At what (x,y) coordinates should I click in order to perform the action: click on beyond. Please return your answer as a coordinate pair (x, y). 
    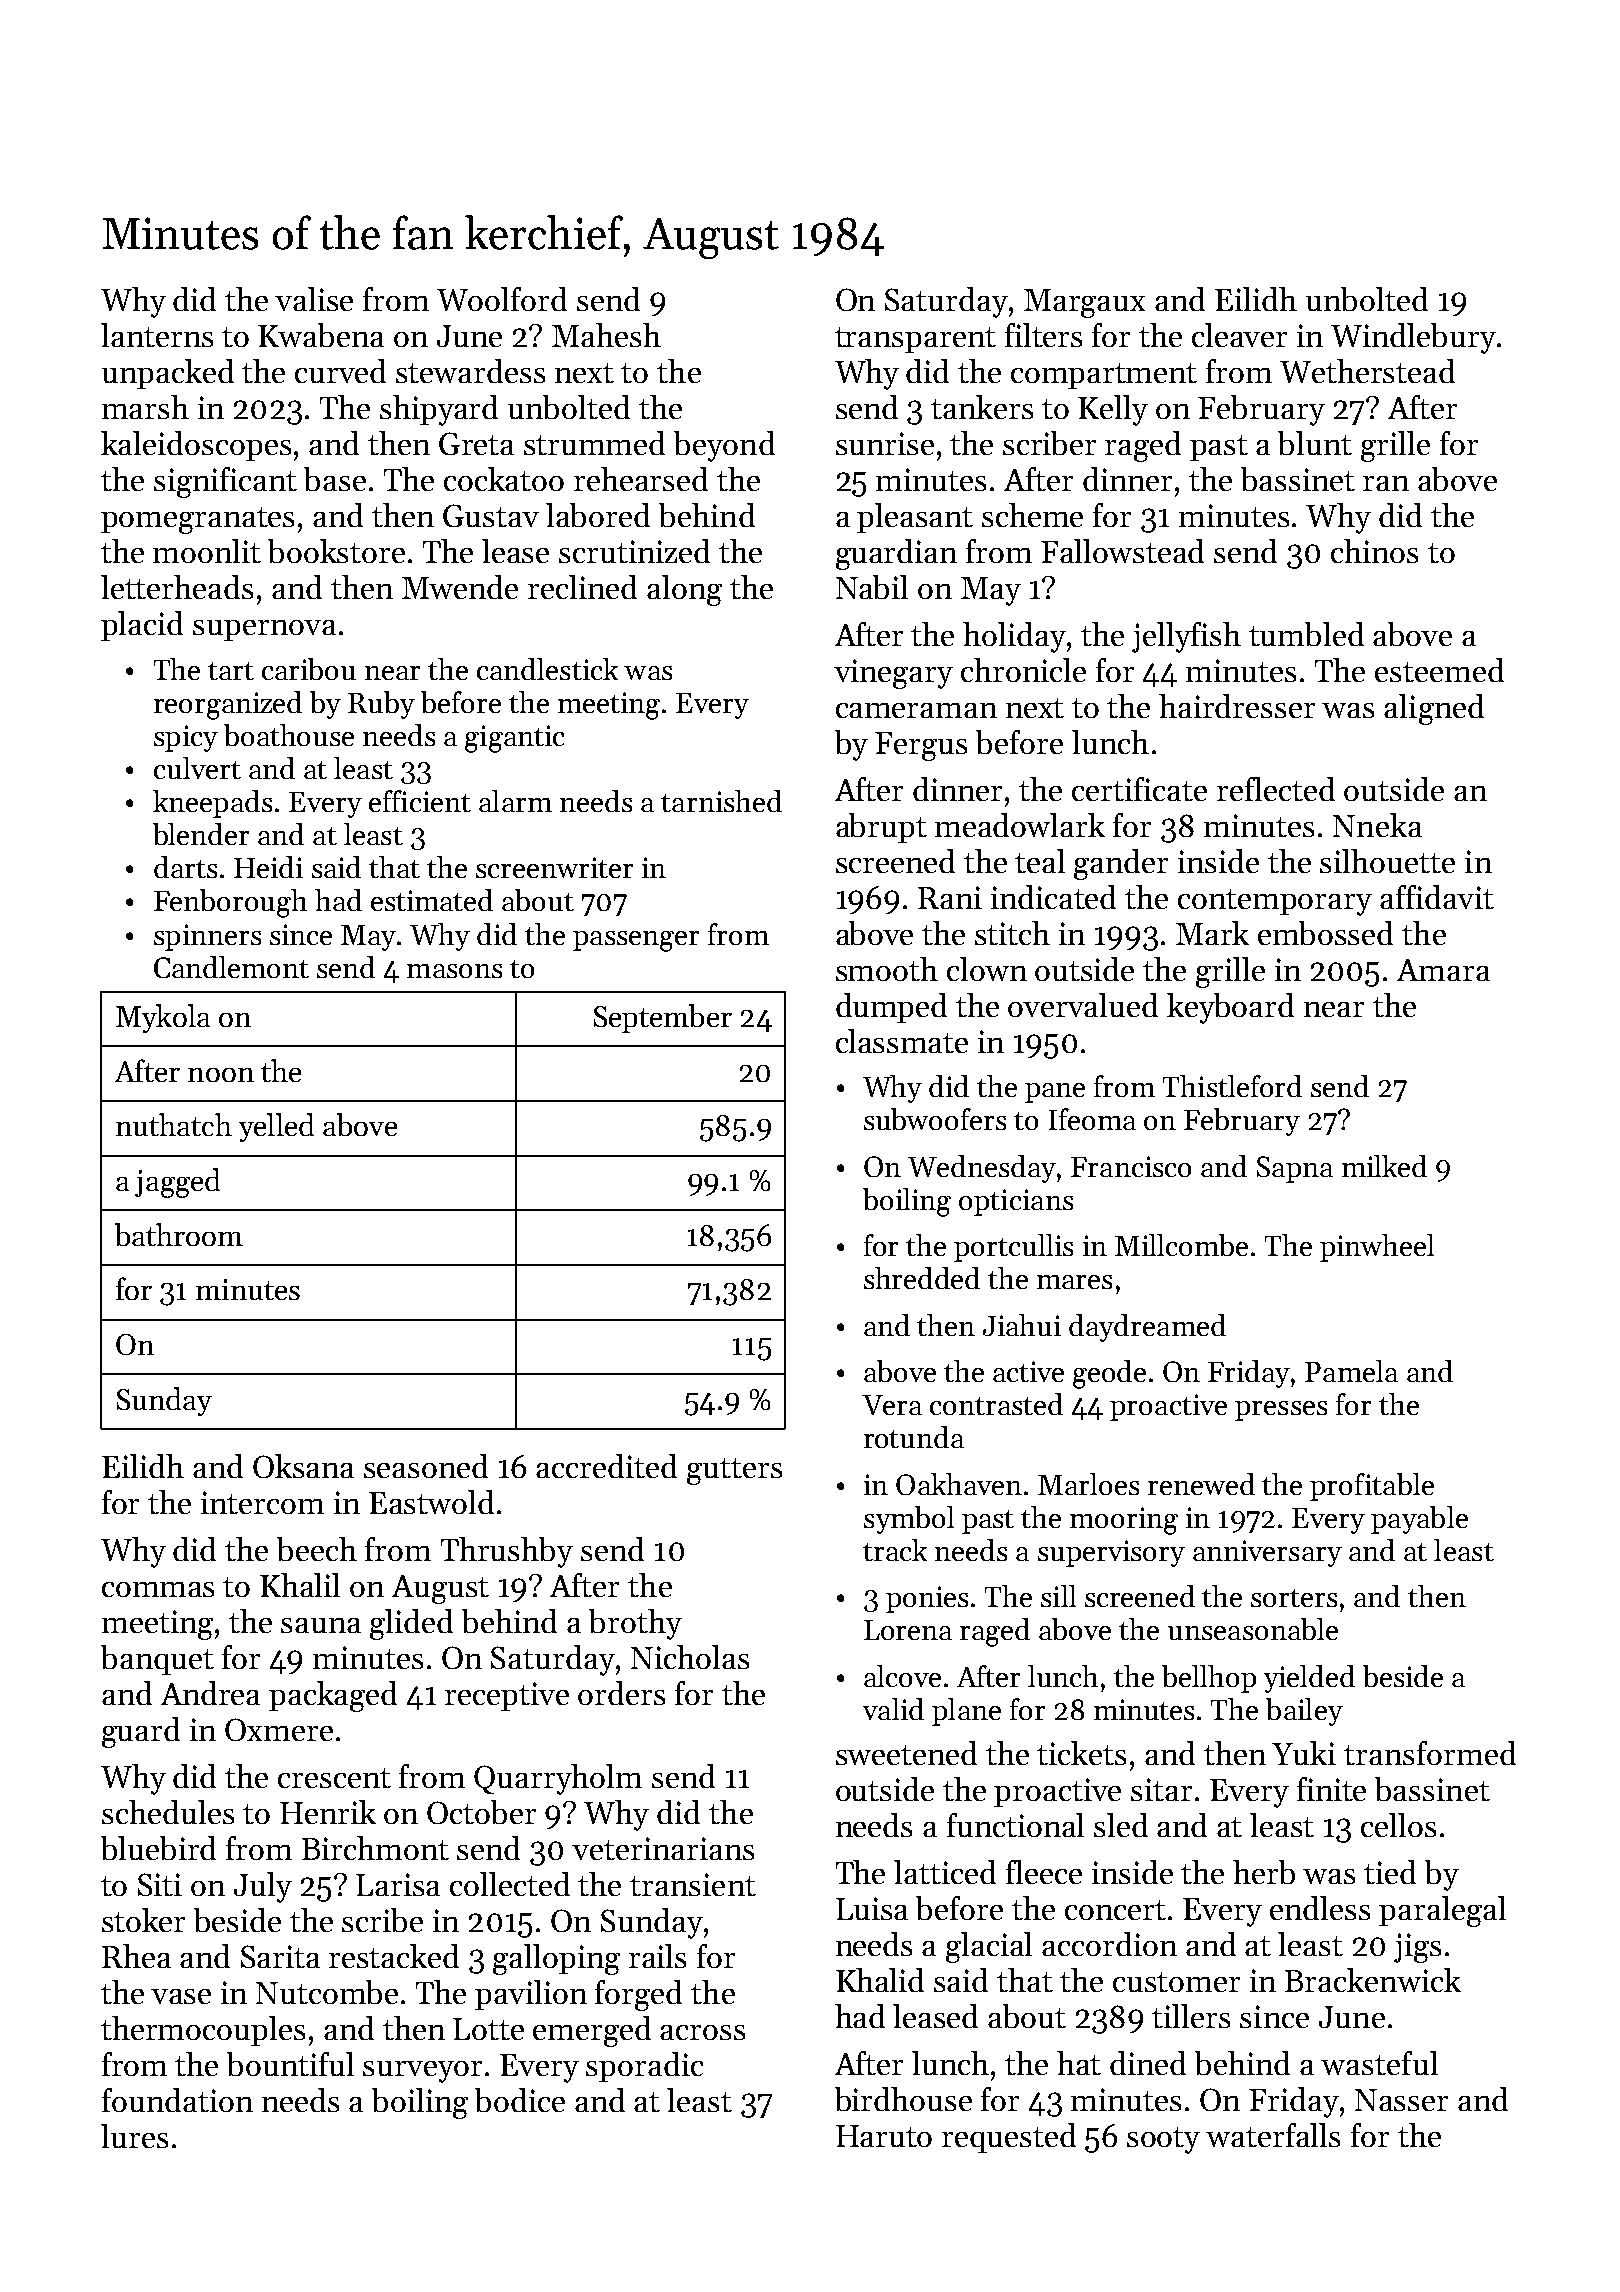
    Looking at the image, I should click on (724, 446).
